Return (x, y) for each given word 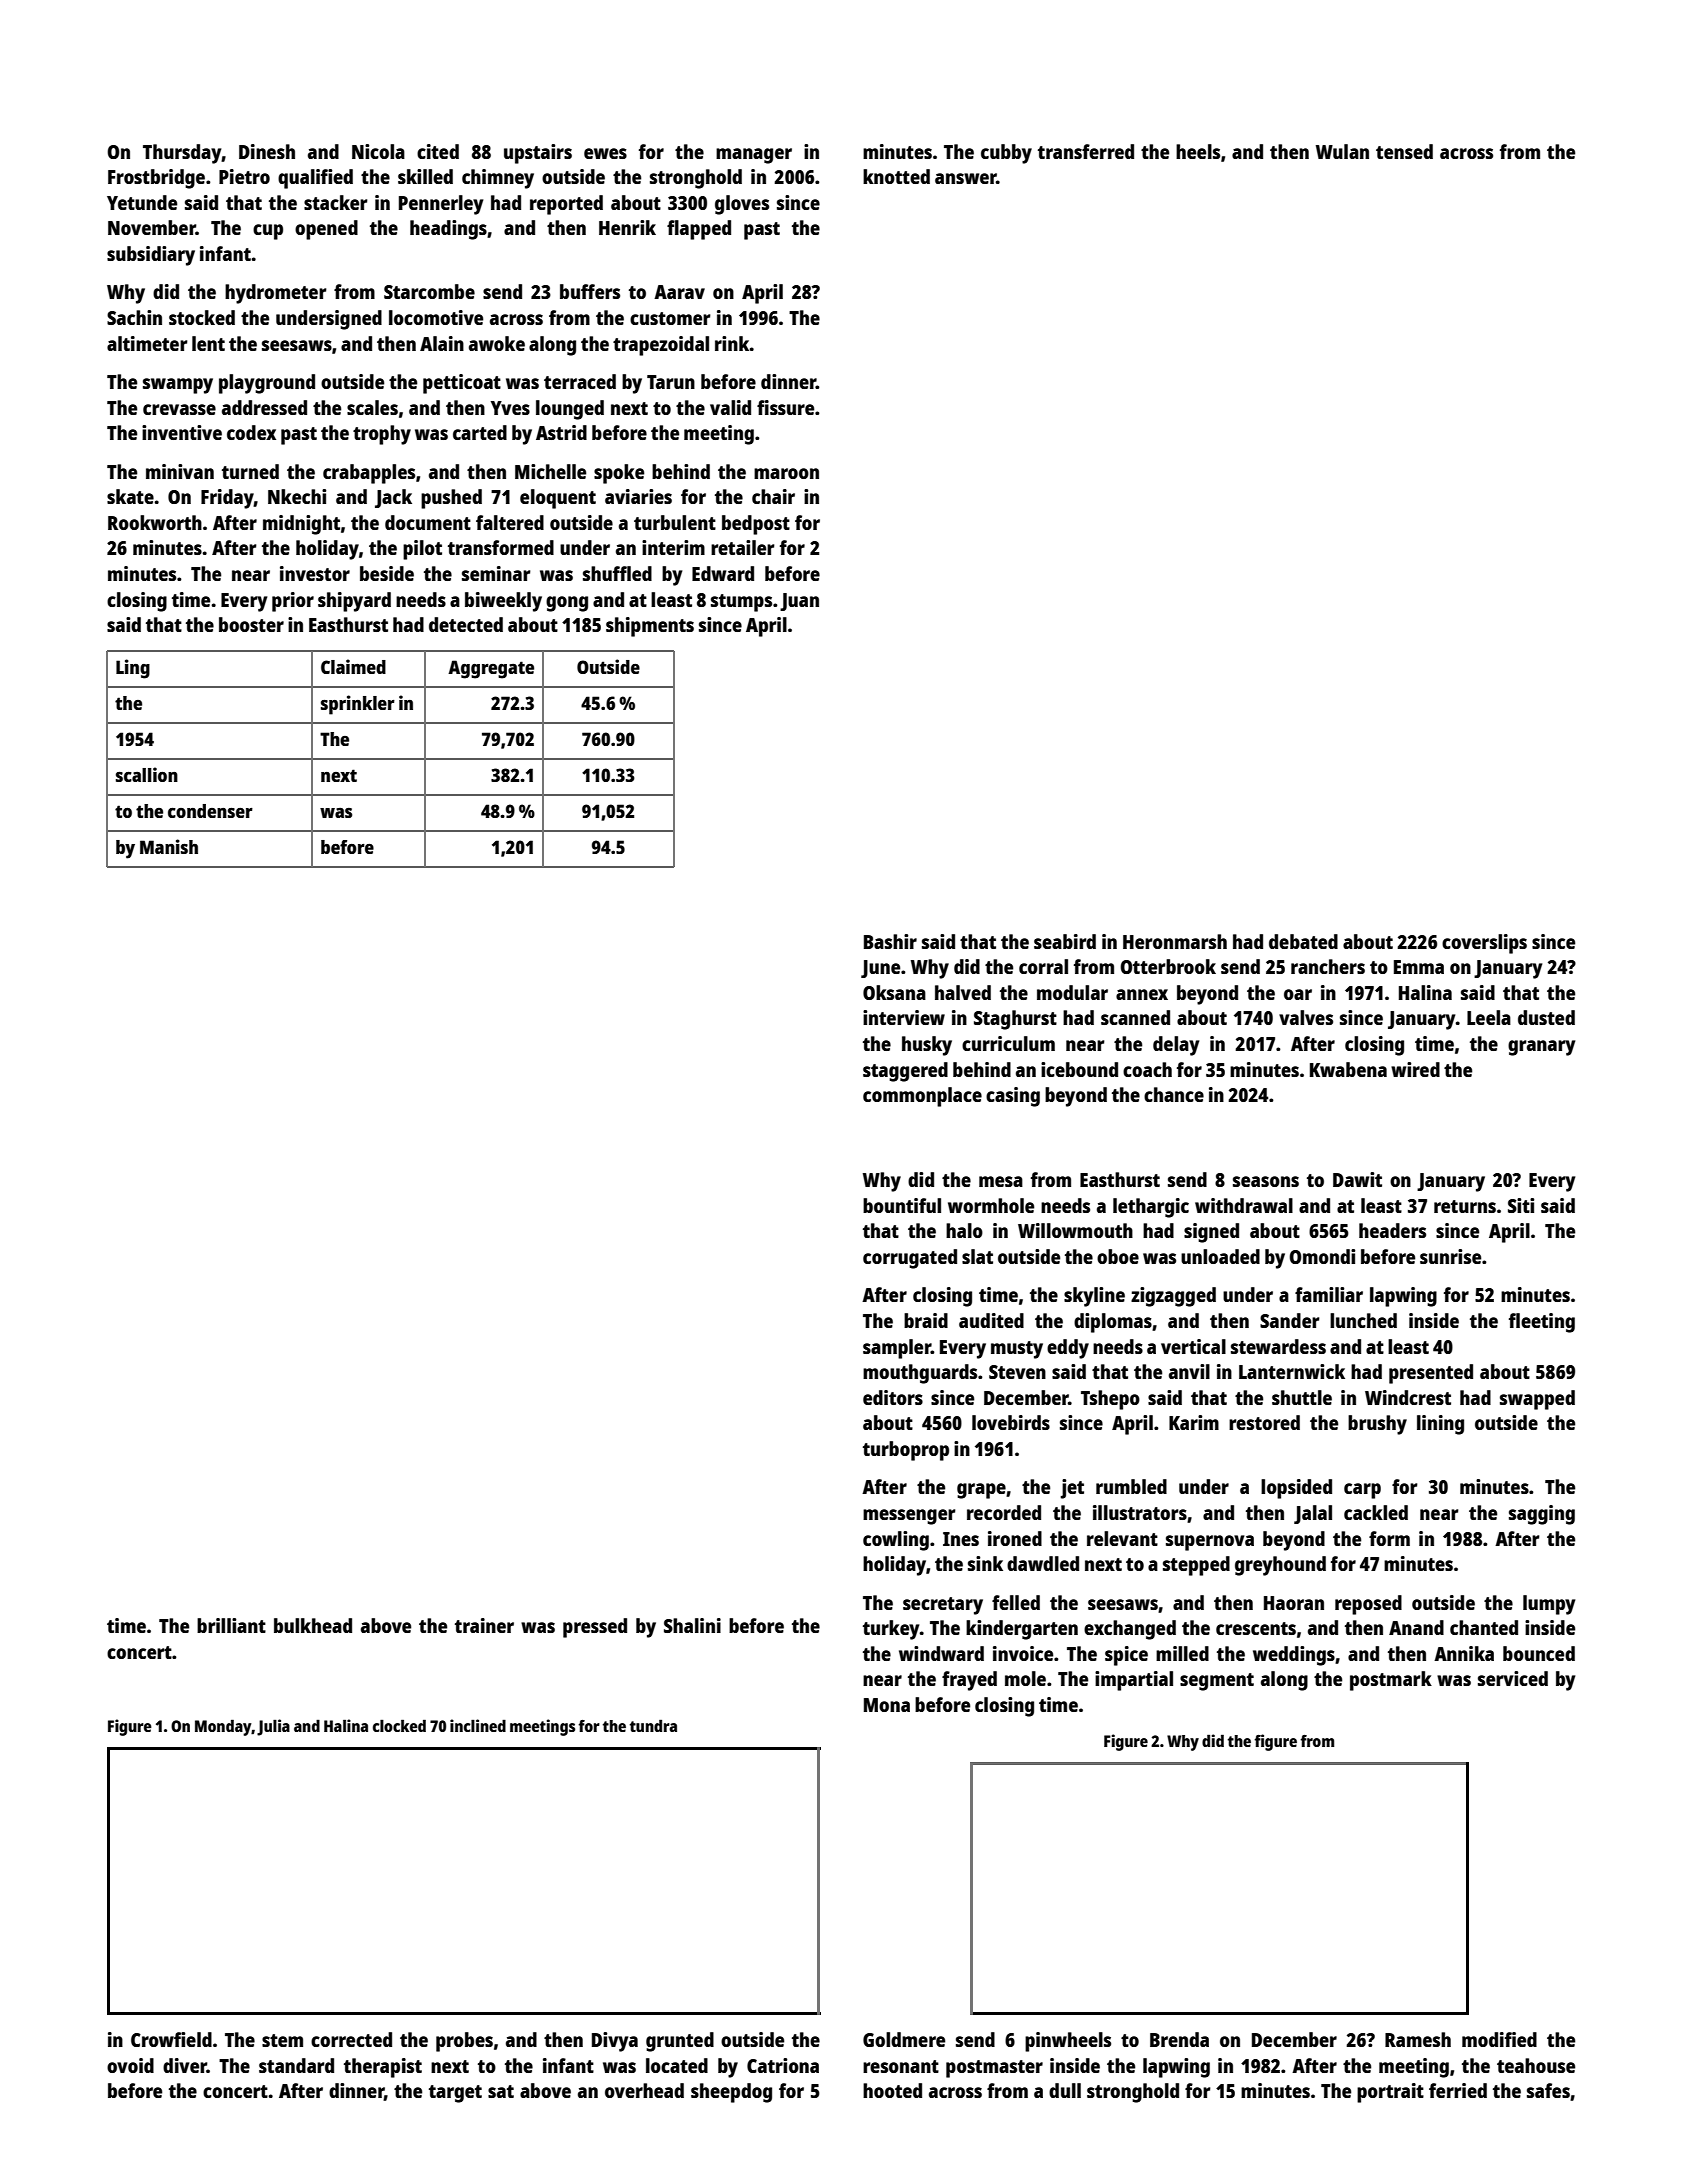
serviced (1513, 1678)
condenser (210, 811)
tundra (653, 1725)
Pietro (244, 176)
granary (1541, 1048)
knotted (896, 176)
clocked (399, 1725)
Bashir (890, 941)
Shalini (692, 1625)
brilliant (231, 1625)
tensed (1404, 151)
